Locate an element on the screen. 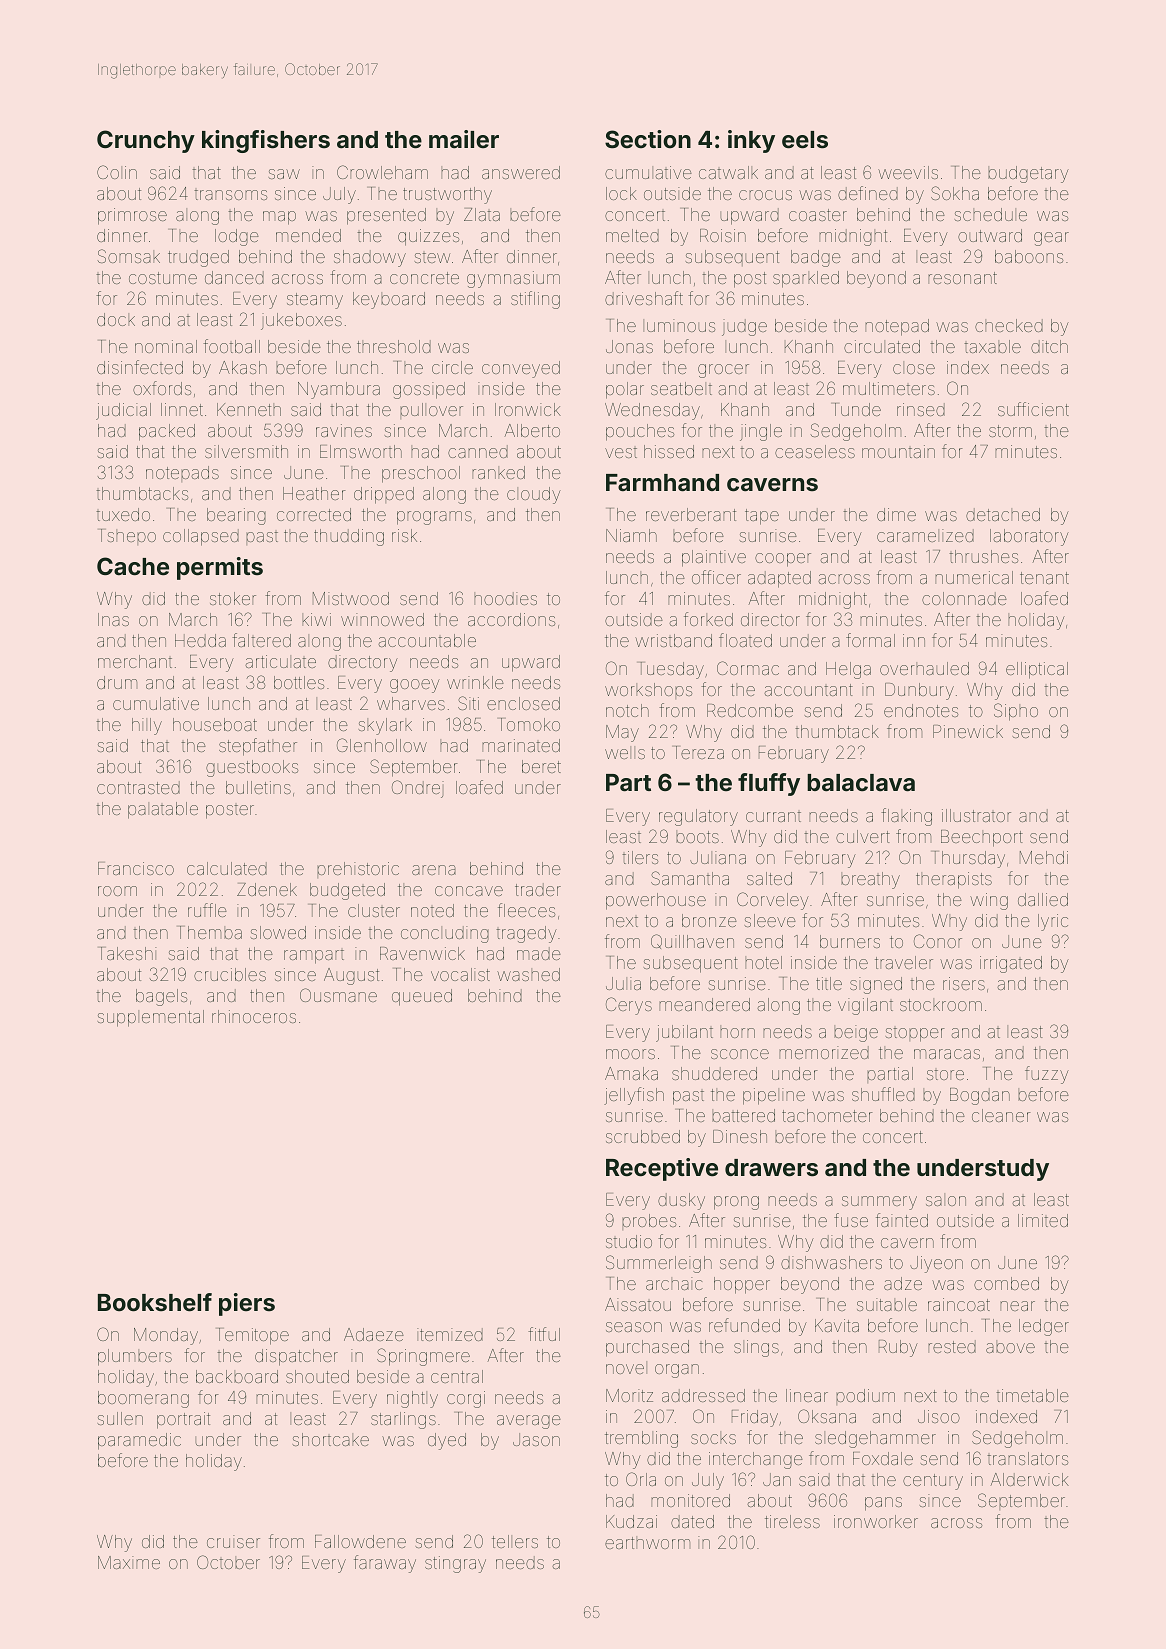 This screenshot has height=1649, width=1166. tireless is located at coordinates (792, 1521).
